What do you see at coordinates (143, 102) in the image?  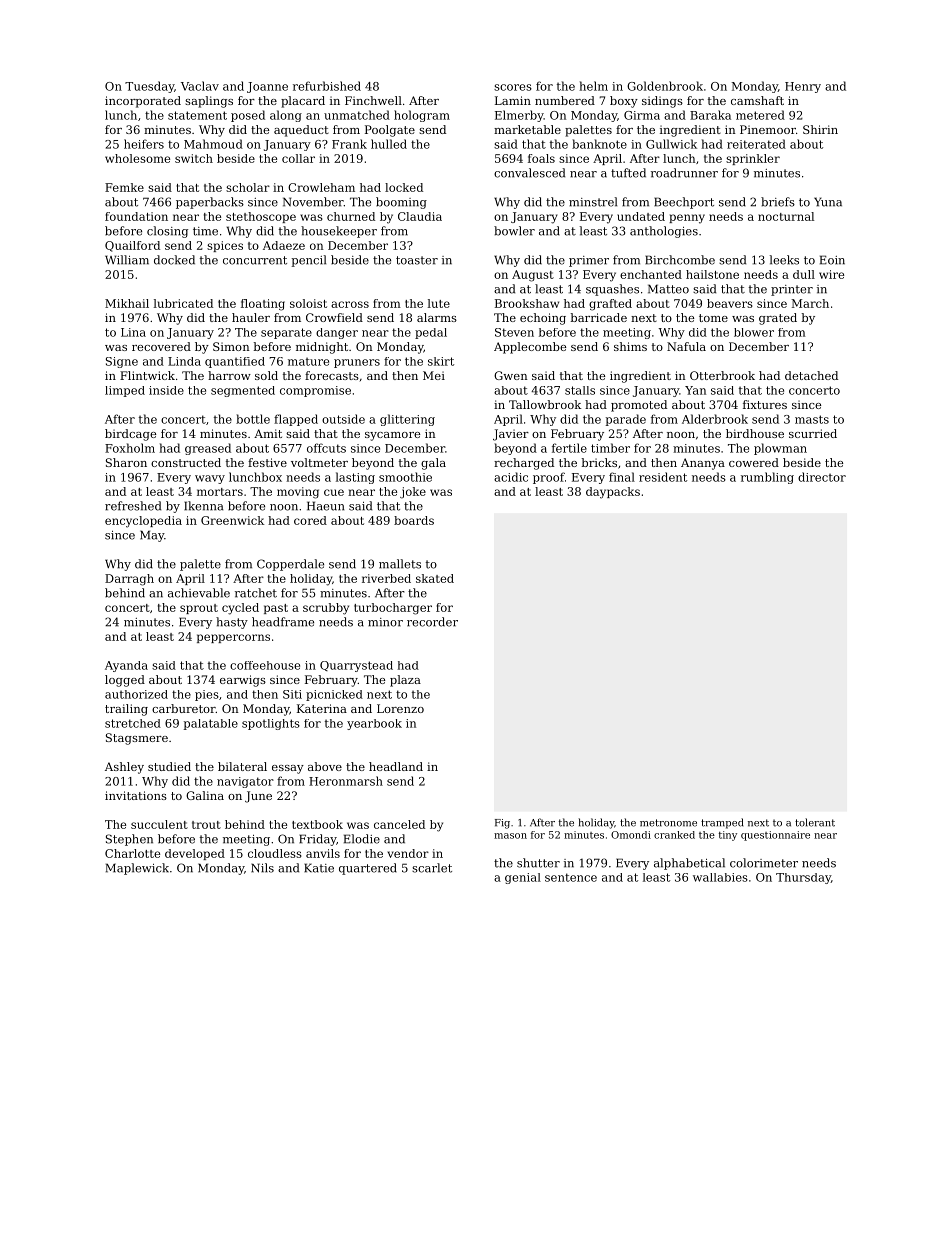 I see `incorporated` at bounding box center [143, 102].
